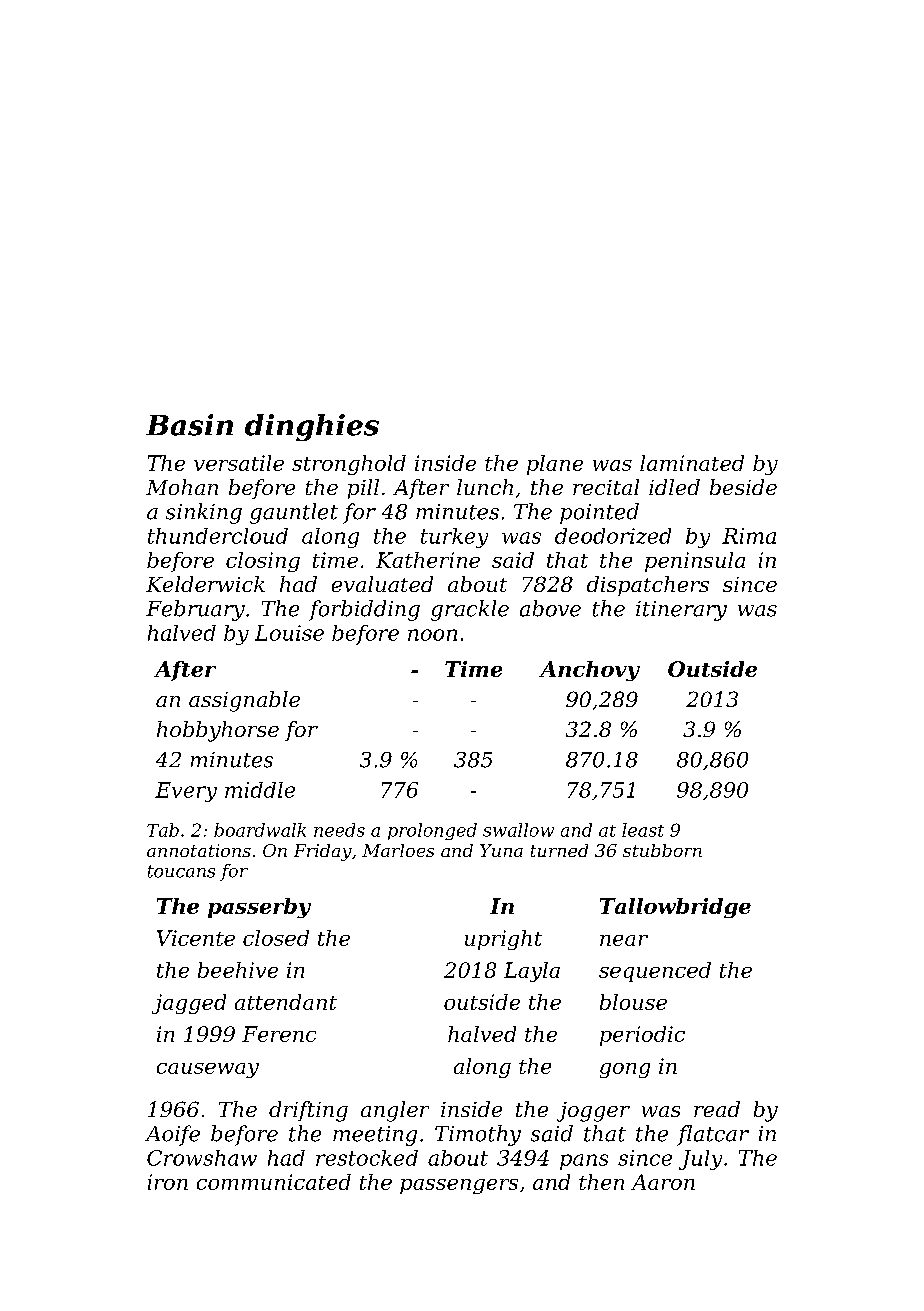 The width and height of the image is (924, 1311). I want to click on upright, so click(503, 940).
